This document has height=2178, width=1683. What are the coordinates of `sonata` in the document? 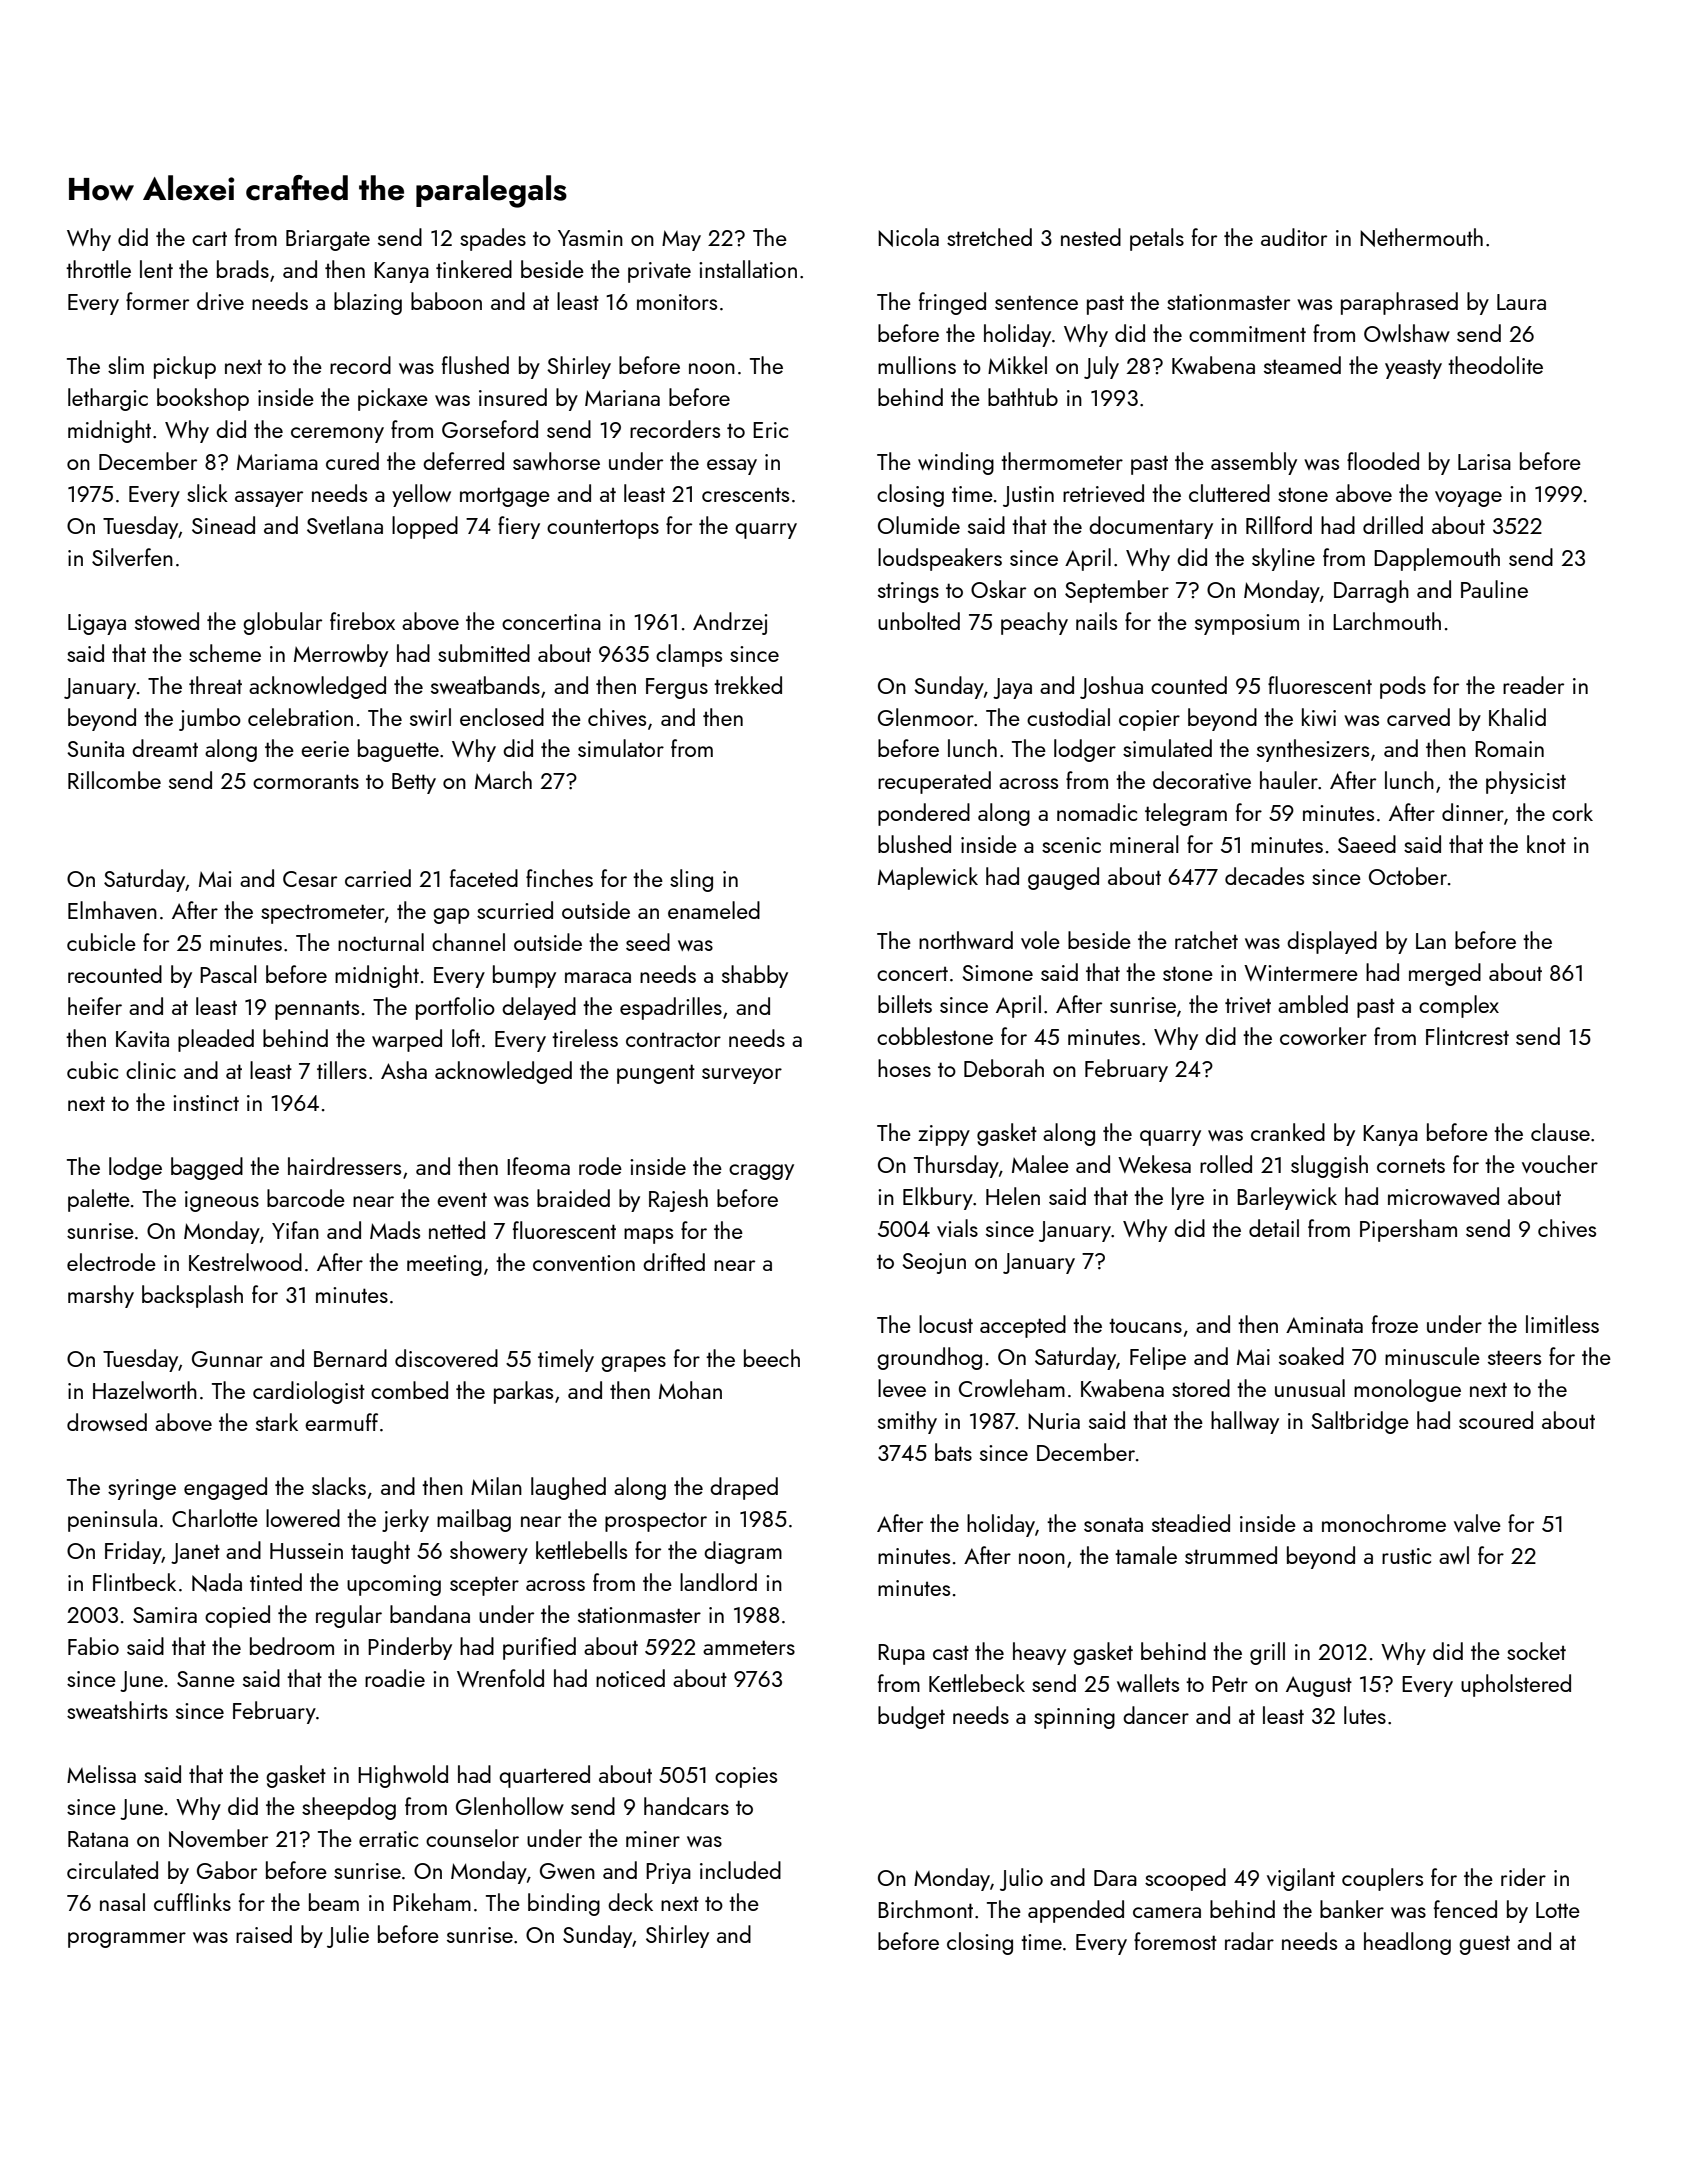 It's located at (1113, 1524).
